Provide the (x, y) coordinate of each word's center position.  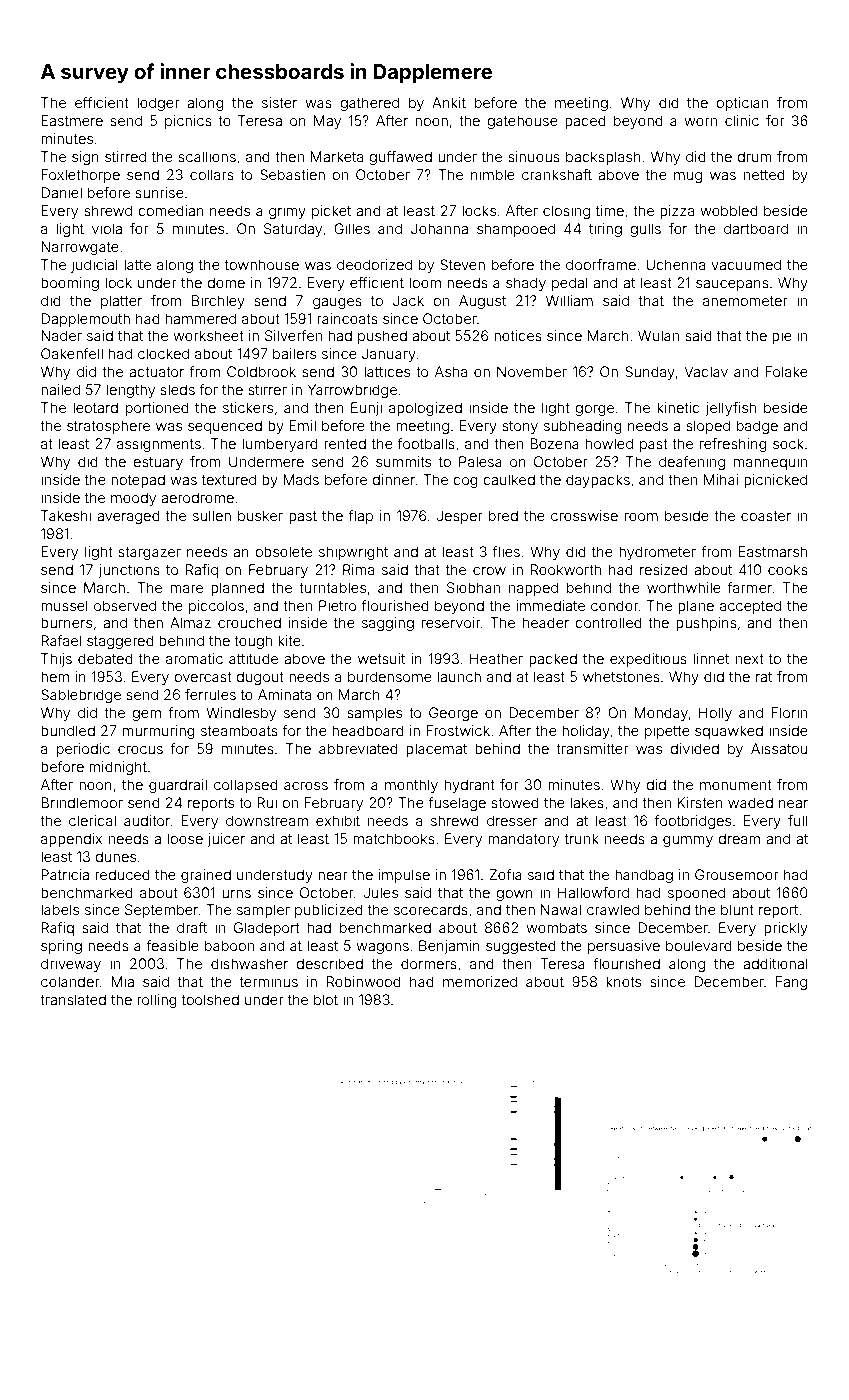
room (641, 517)
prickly (786, 929)
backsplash (603, 158)
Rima (358, 569)
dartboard (756, 228)
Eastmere (72, 120)
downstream (267, 820)
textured (229, 479)
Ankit (449, 102)
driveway (71, 965)
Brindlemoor (82, 802)
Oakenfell (72, 353)
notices (518, 335)
